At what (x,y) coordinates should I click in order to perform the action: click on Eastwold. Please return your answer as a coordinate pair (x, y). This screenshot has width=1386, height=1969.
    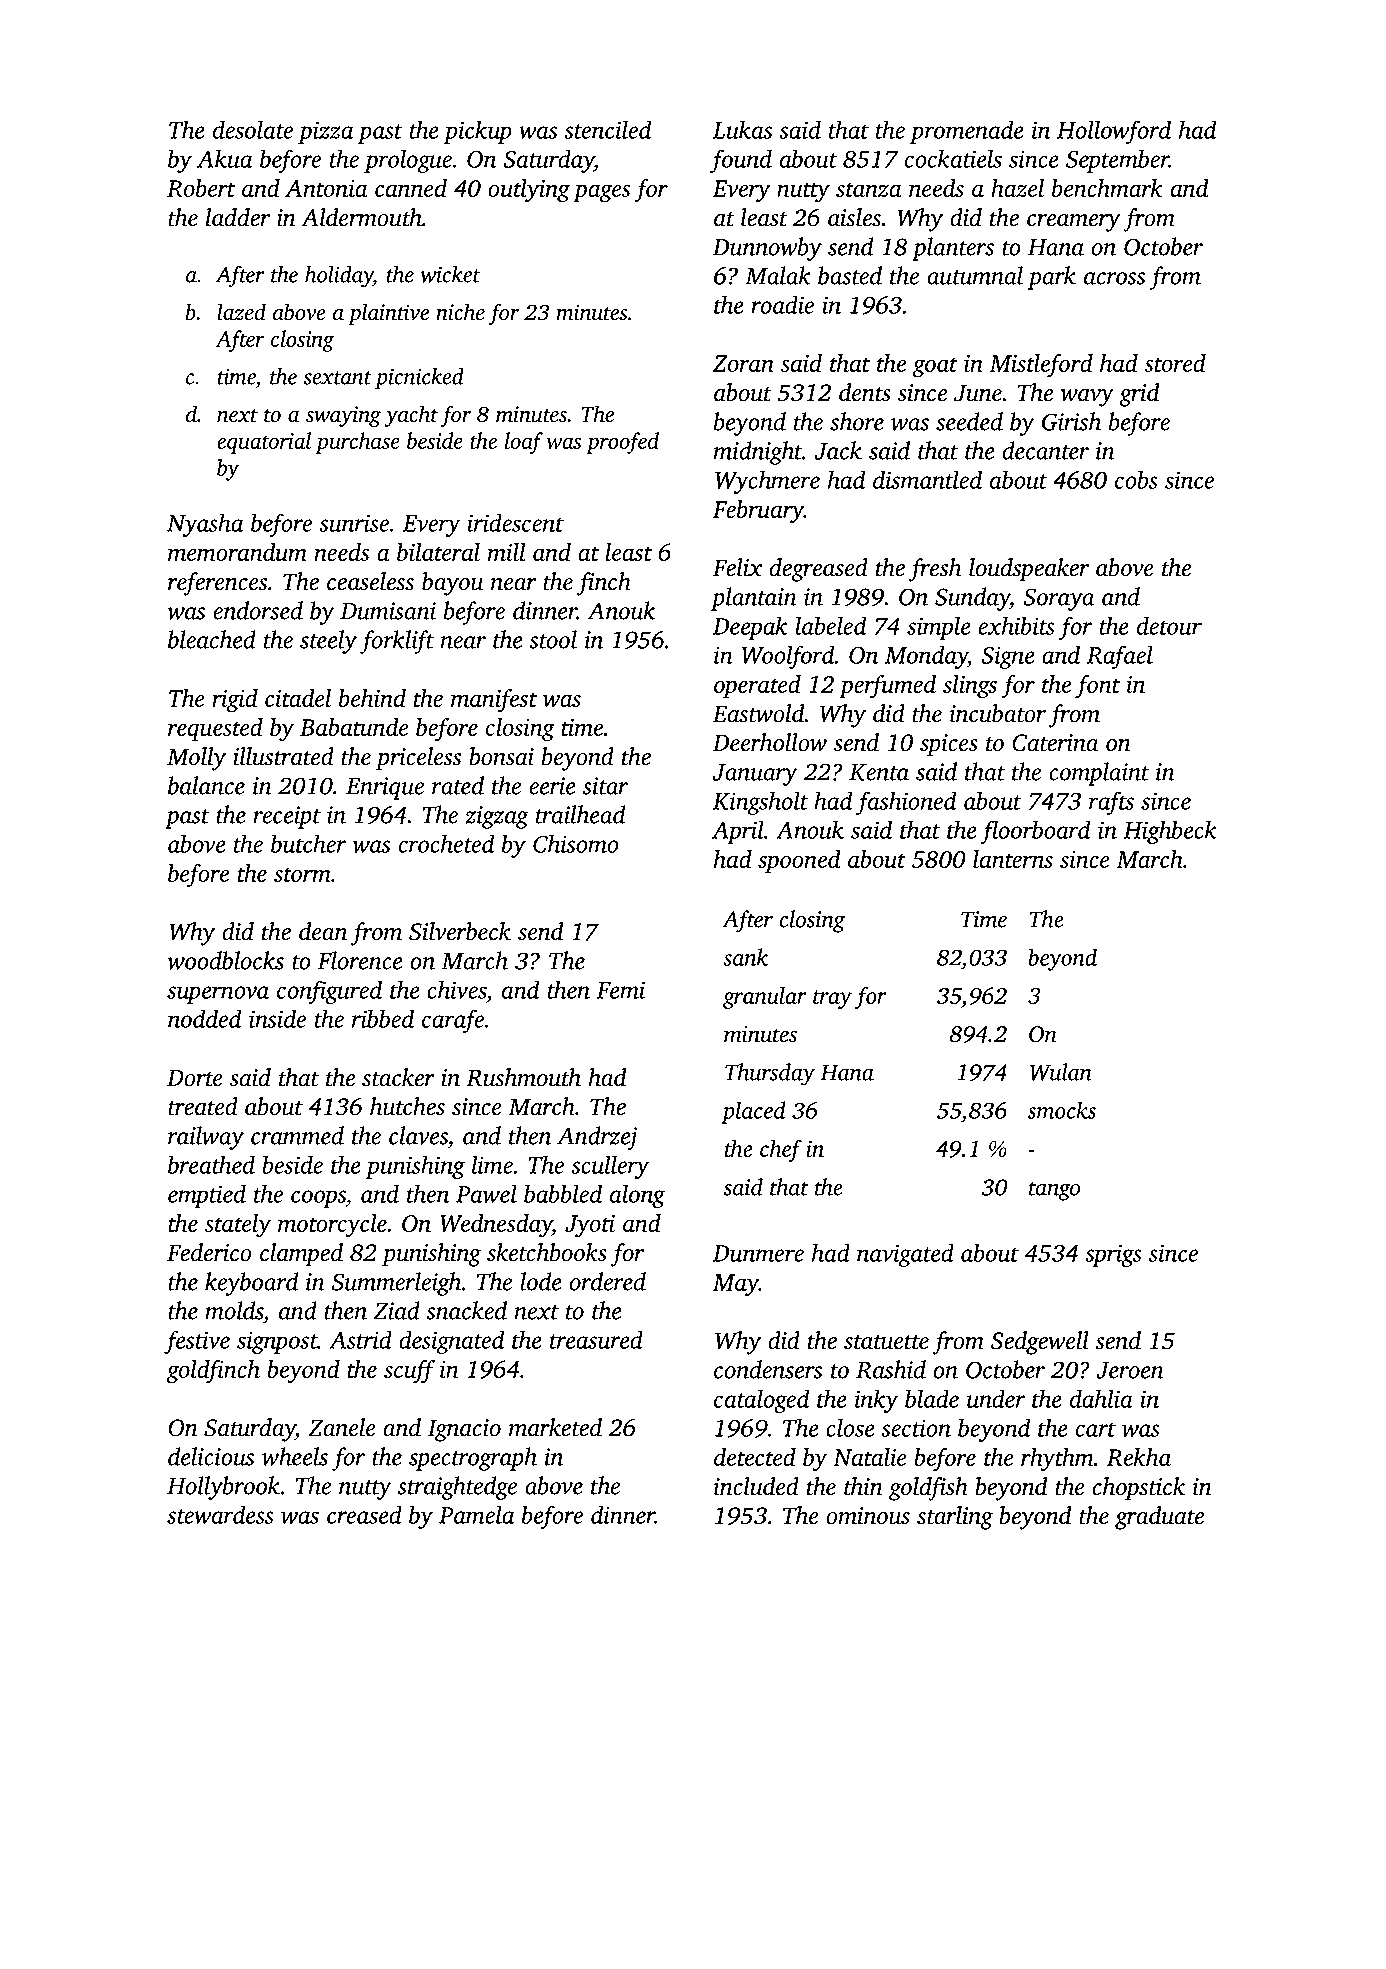
    Looking at the image, I should click on (759, 713).
